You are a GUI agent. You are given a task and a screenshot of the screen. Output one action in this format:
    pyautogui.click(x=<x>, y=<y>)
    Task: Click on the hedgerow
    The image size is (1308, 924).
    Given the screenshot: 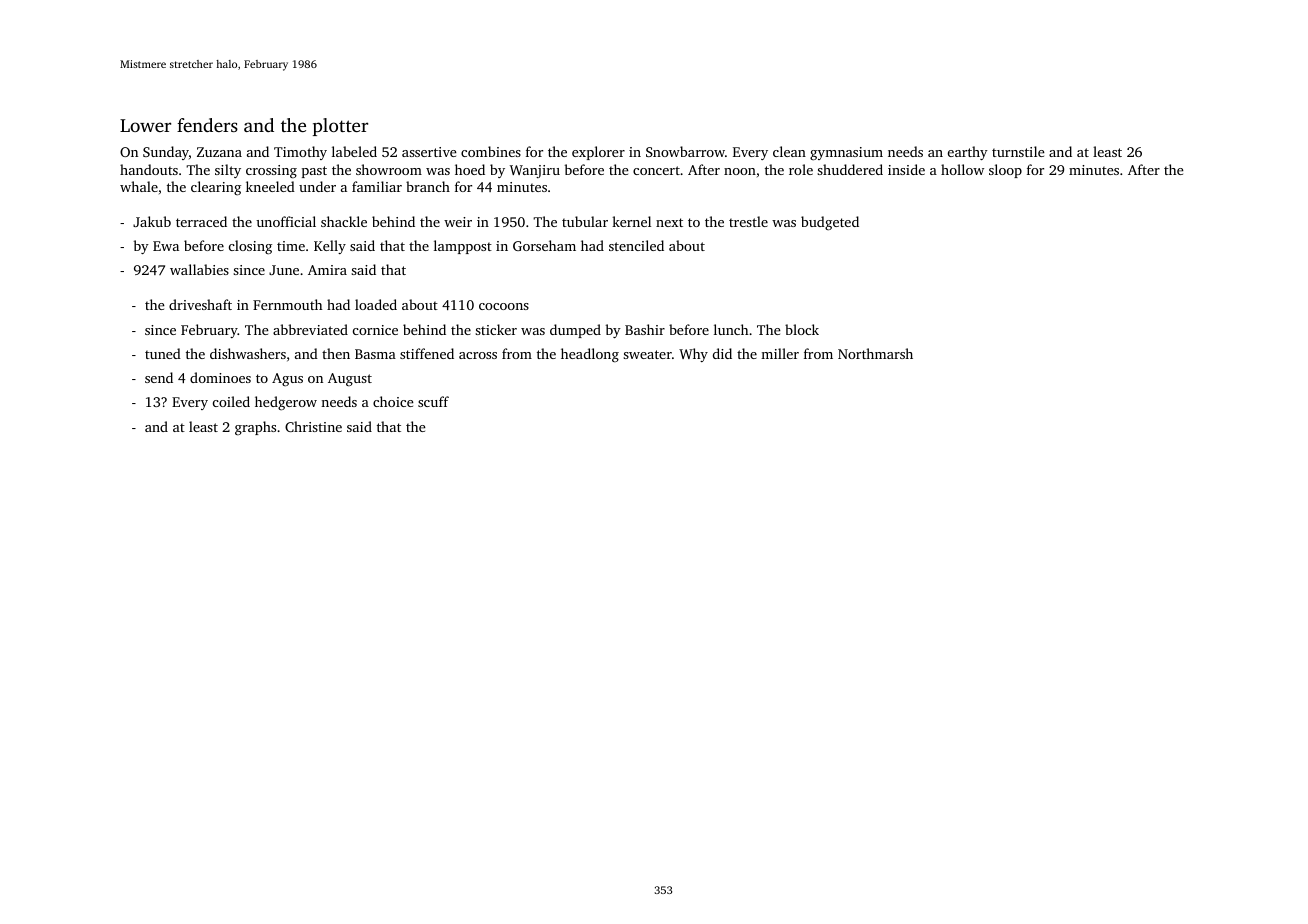 What is the action you would take?
    pyautogui.click(x=286, y=403)
